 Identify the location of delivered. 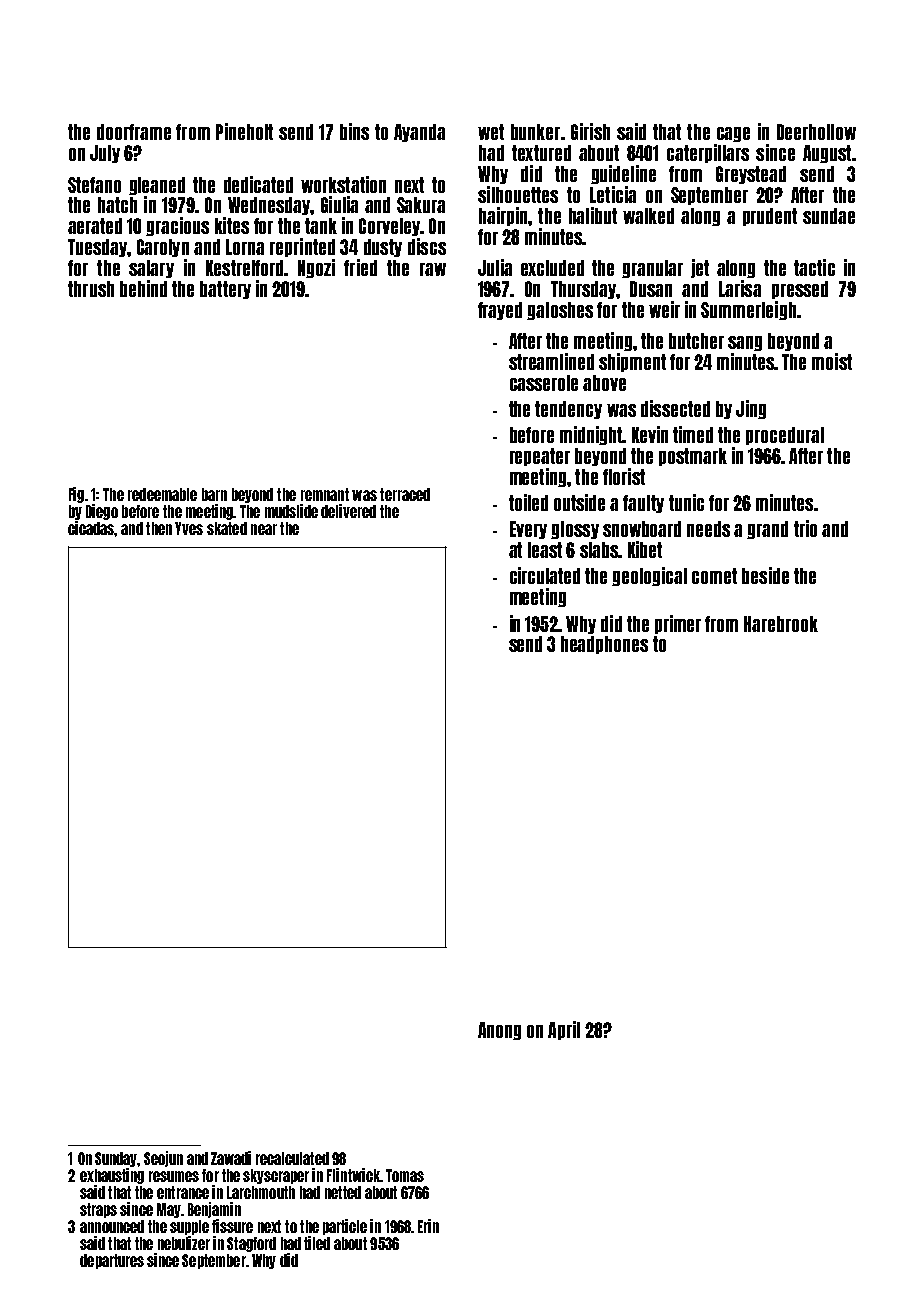
(348, 511).
